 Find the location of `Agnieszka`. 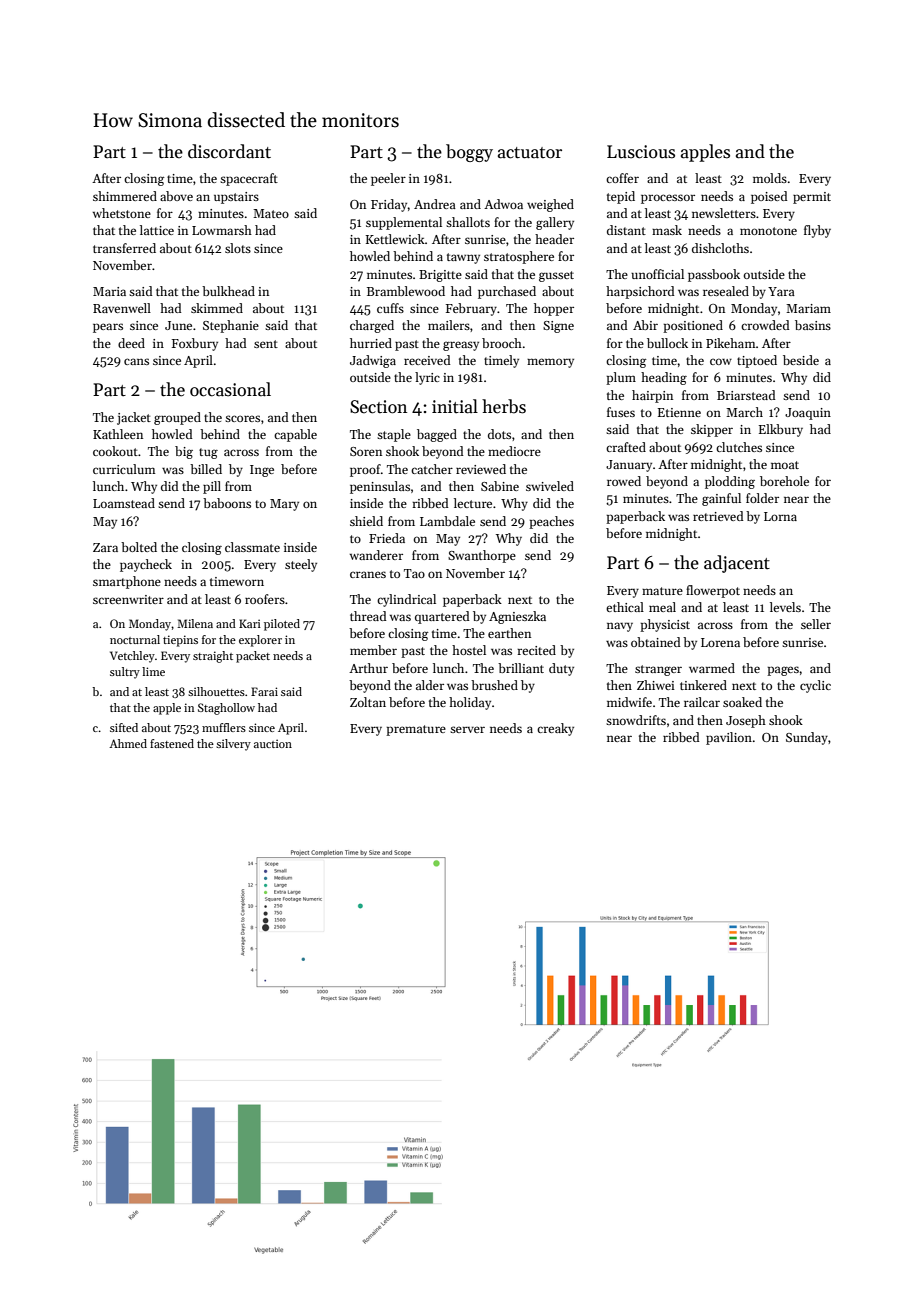

Agnieszka is located at coordinates (517, 617).
